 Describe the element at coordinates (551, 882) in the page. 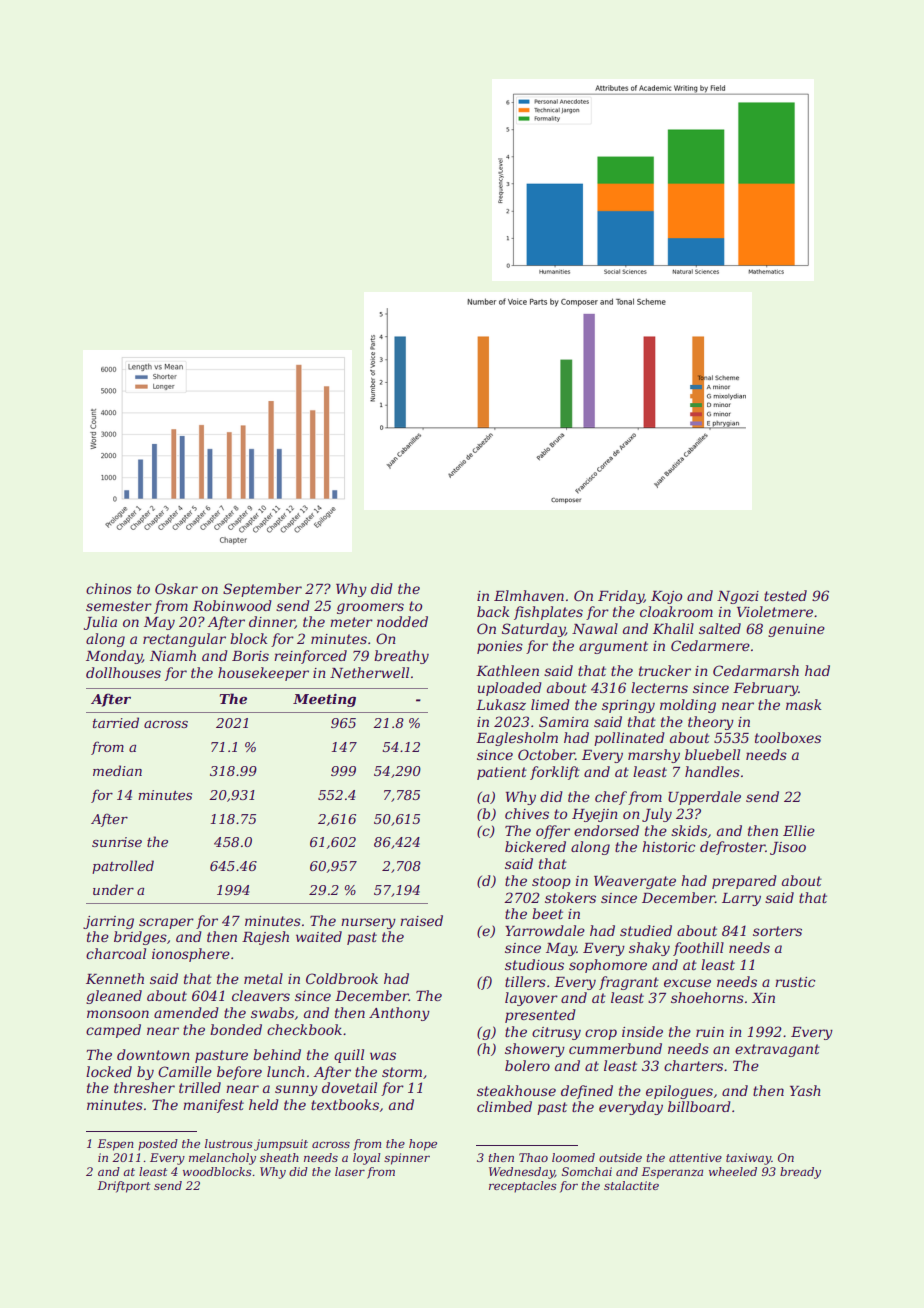

I see `stoop` at that location.
